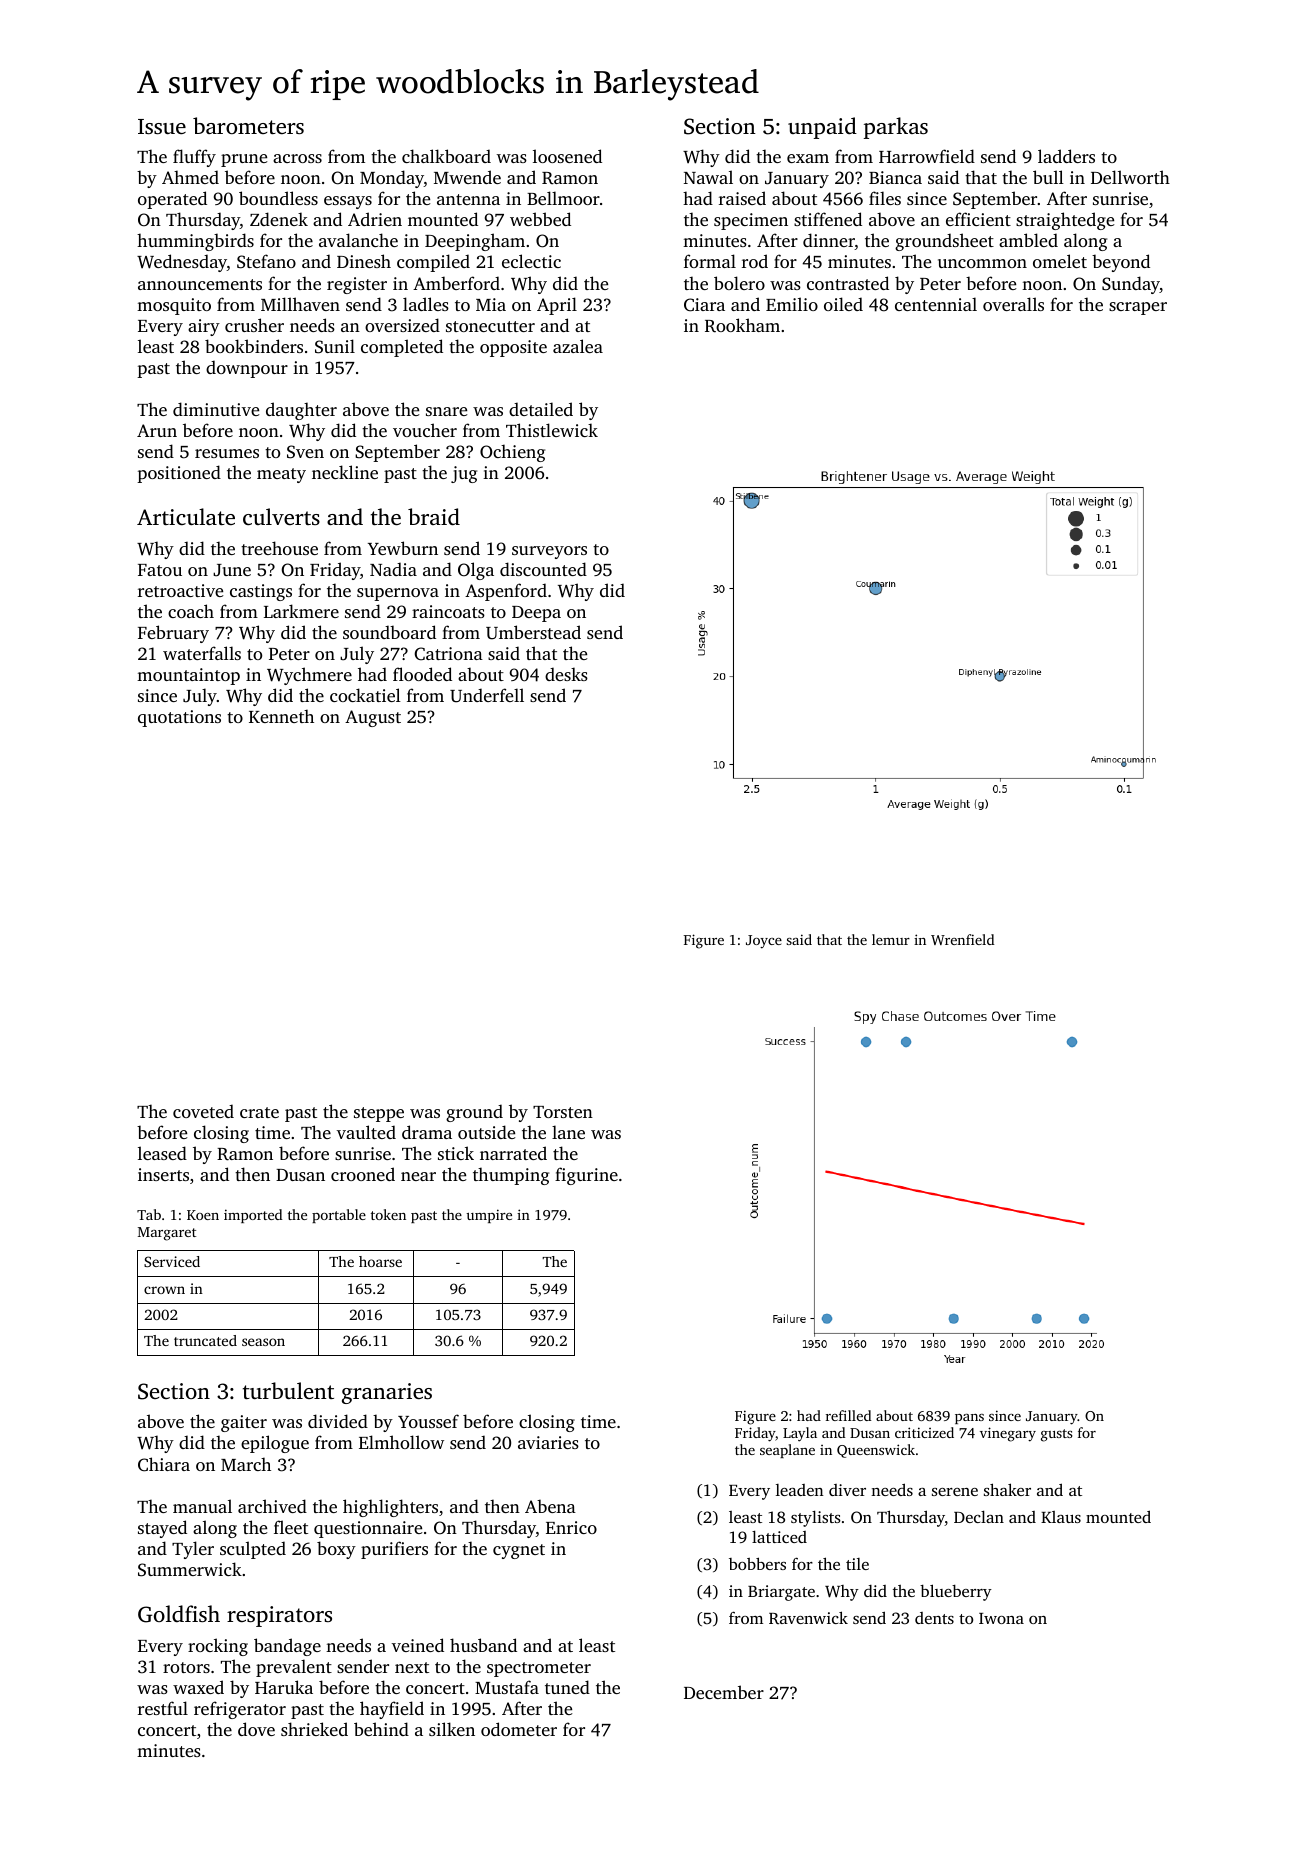  What do you see at coordinates (962, 939) in the screenshot?
I see `Wrenfield` at bounding box center [962, 939].
